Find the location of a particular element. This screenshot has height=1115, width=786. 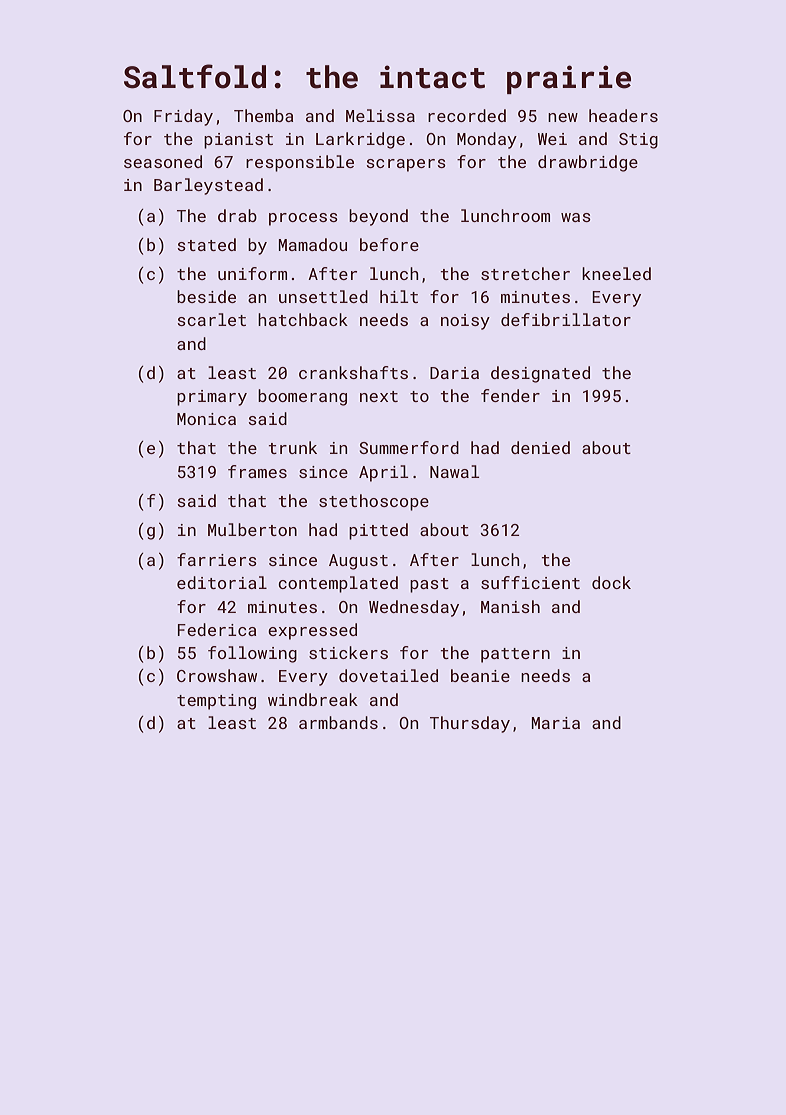

primary is located at coordinates (212, 398).
